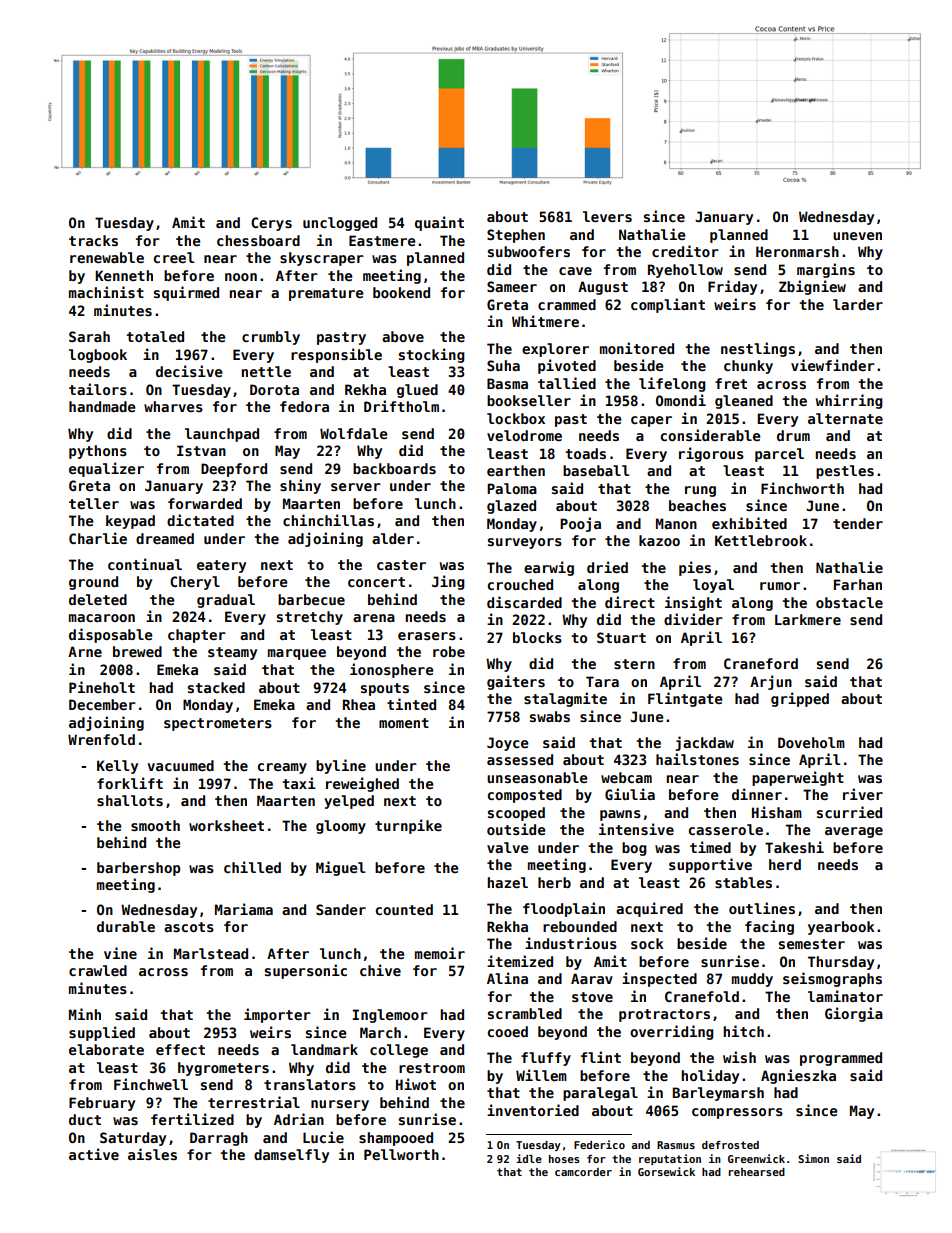 This screenshot has height=1233, width=952. I want to click on rehearsed, so click(757, 1172).
